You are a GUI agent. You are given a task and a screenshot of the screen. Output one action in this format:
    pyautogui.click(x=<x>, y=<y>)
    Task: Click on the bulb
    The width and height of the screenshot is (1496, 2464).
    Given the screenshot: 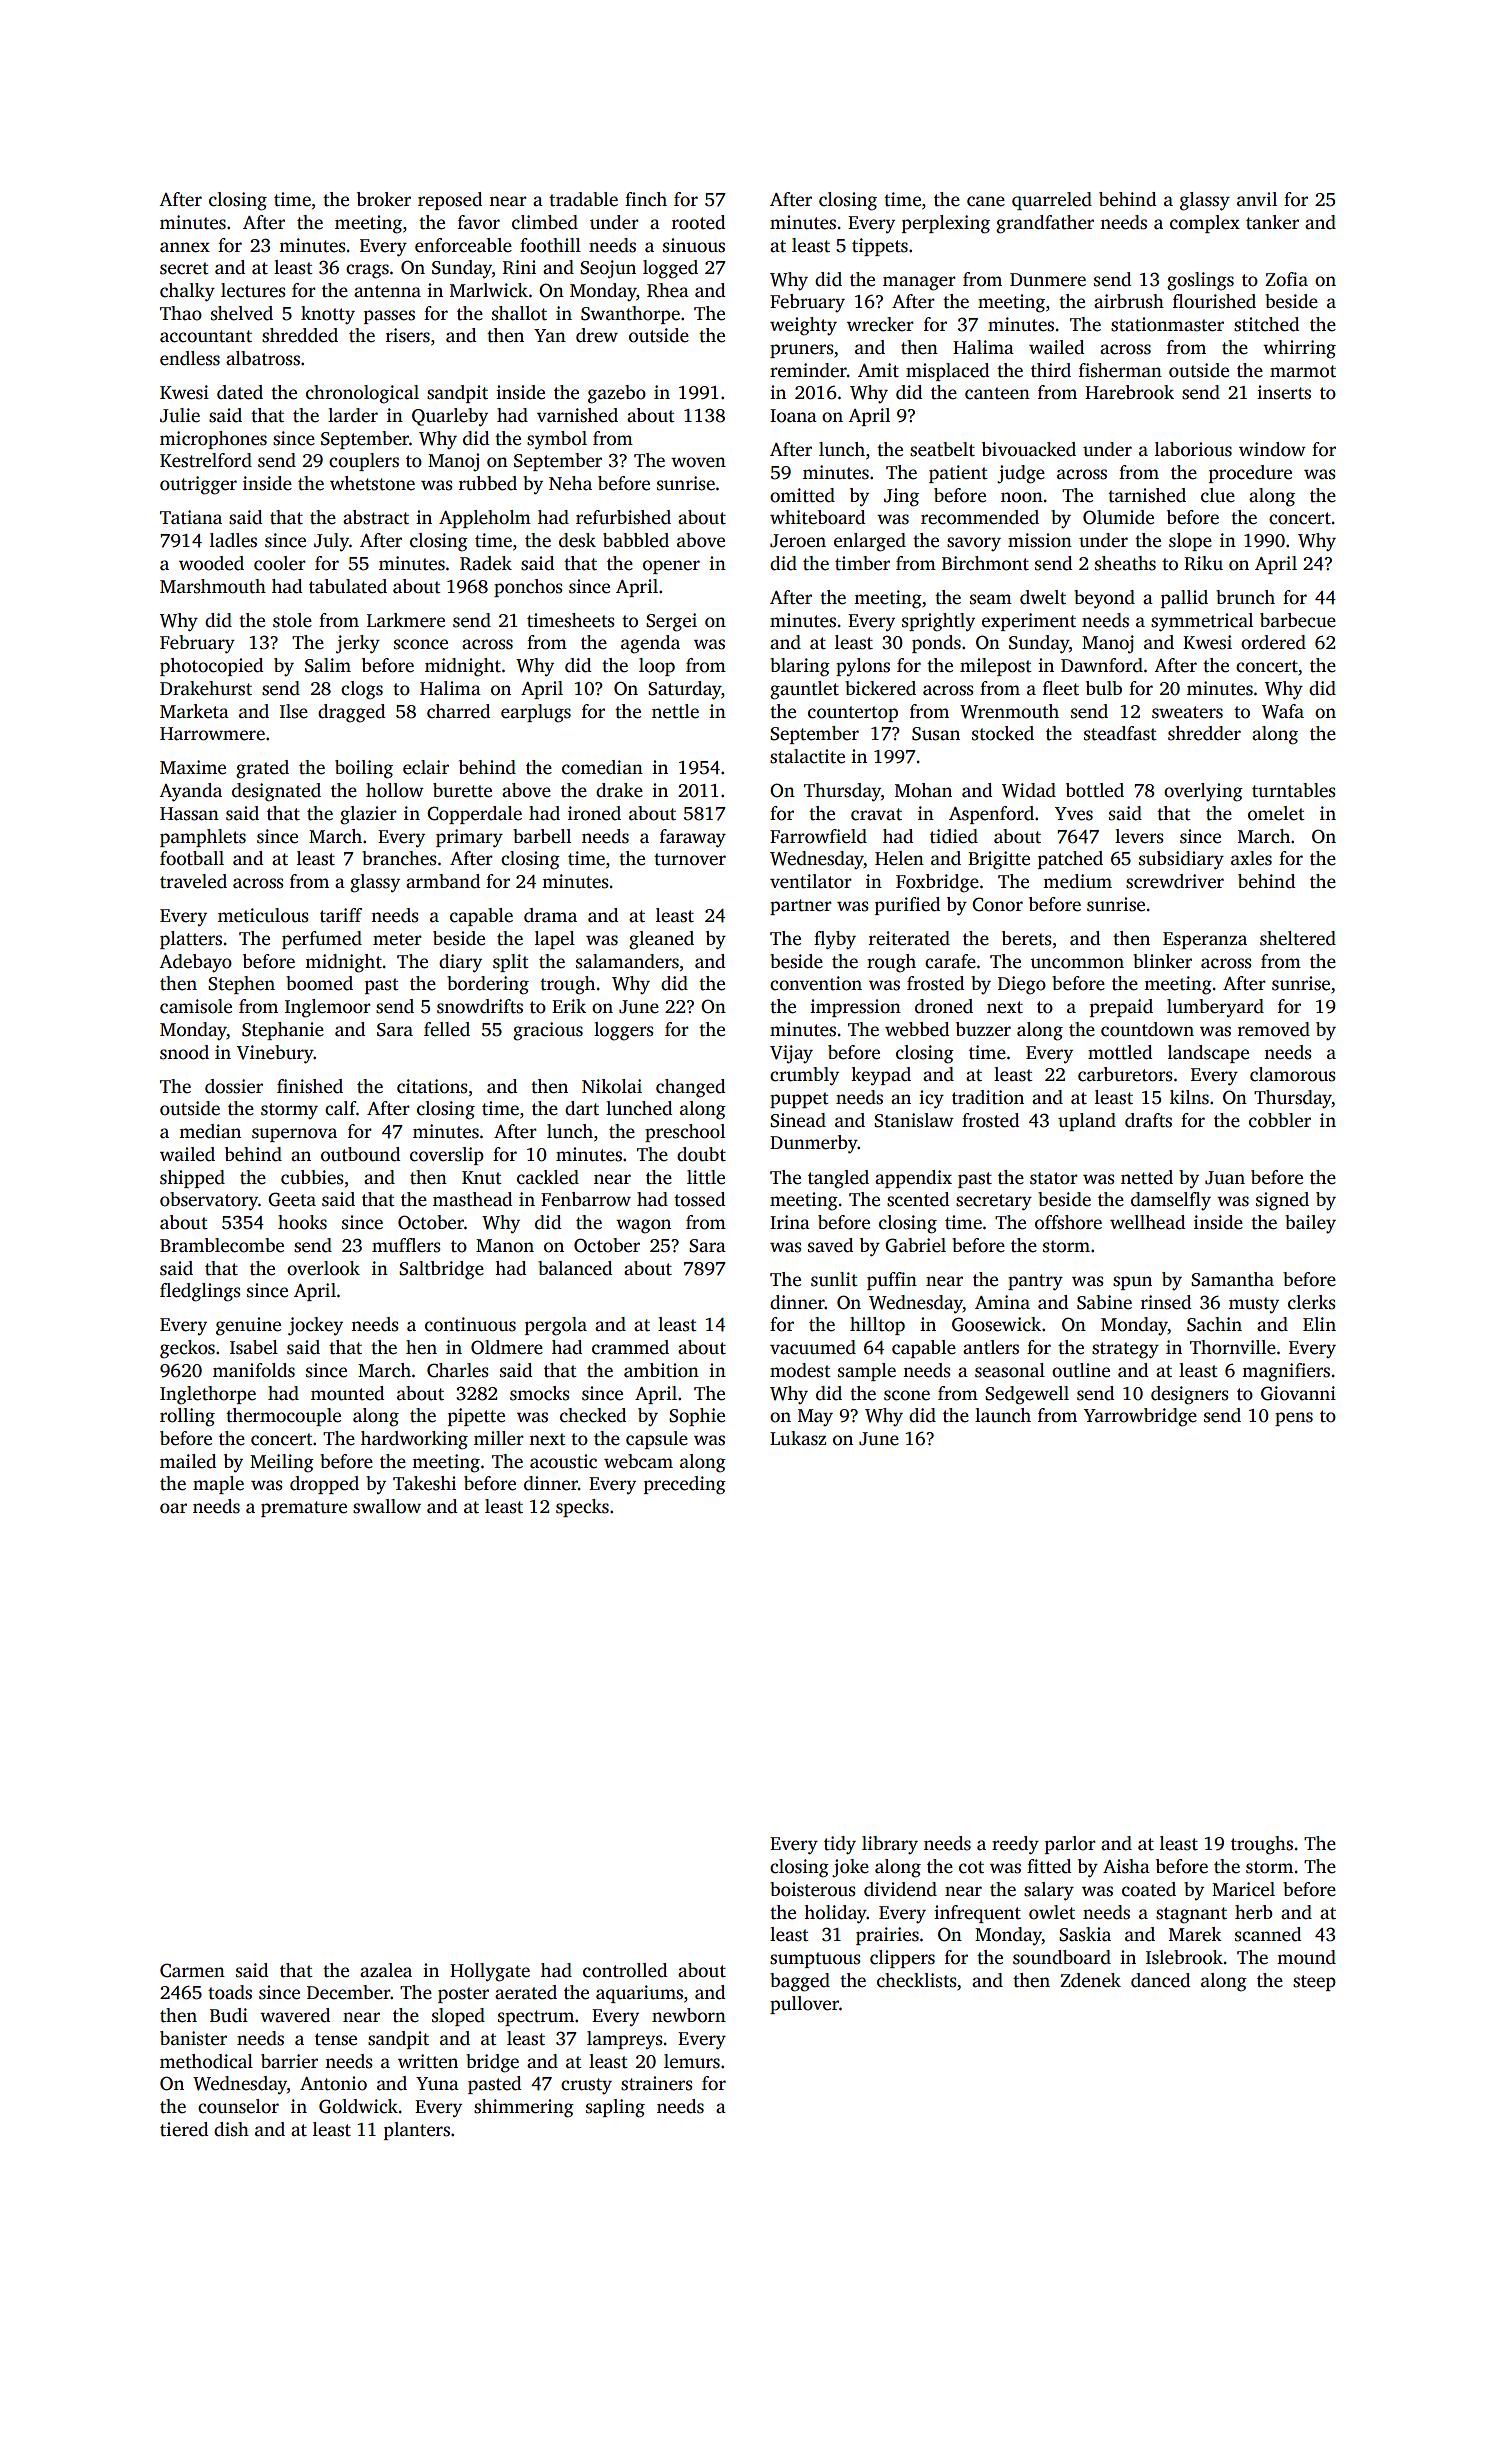 What is the action you would take?
    pyautogui.click(x=1104, y=688)
